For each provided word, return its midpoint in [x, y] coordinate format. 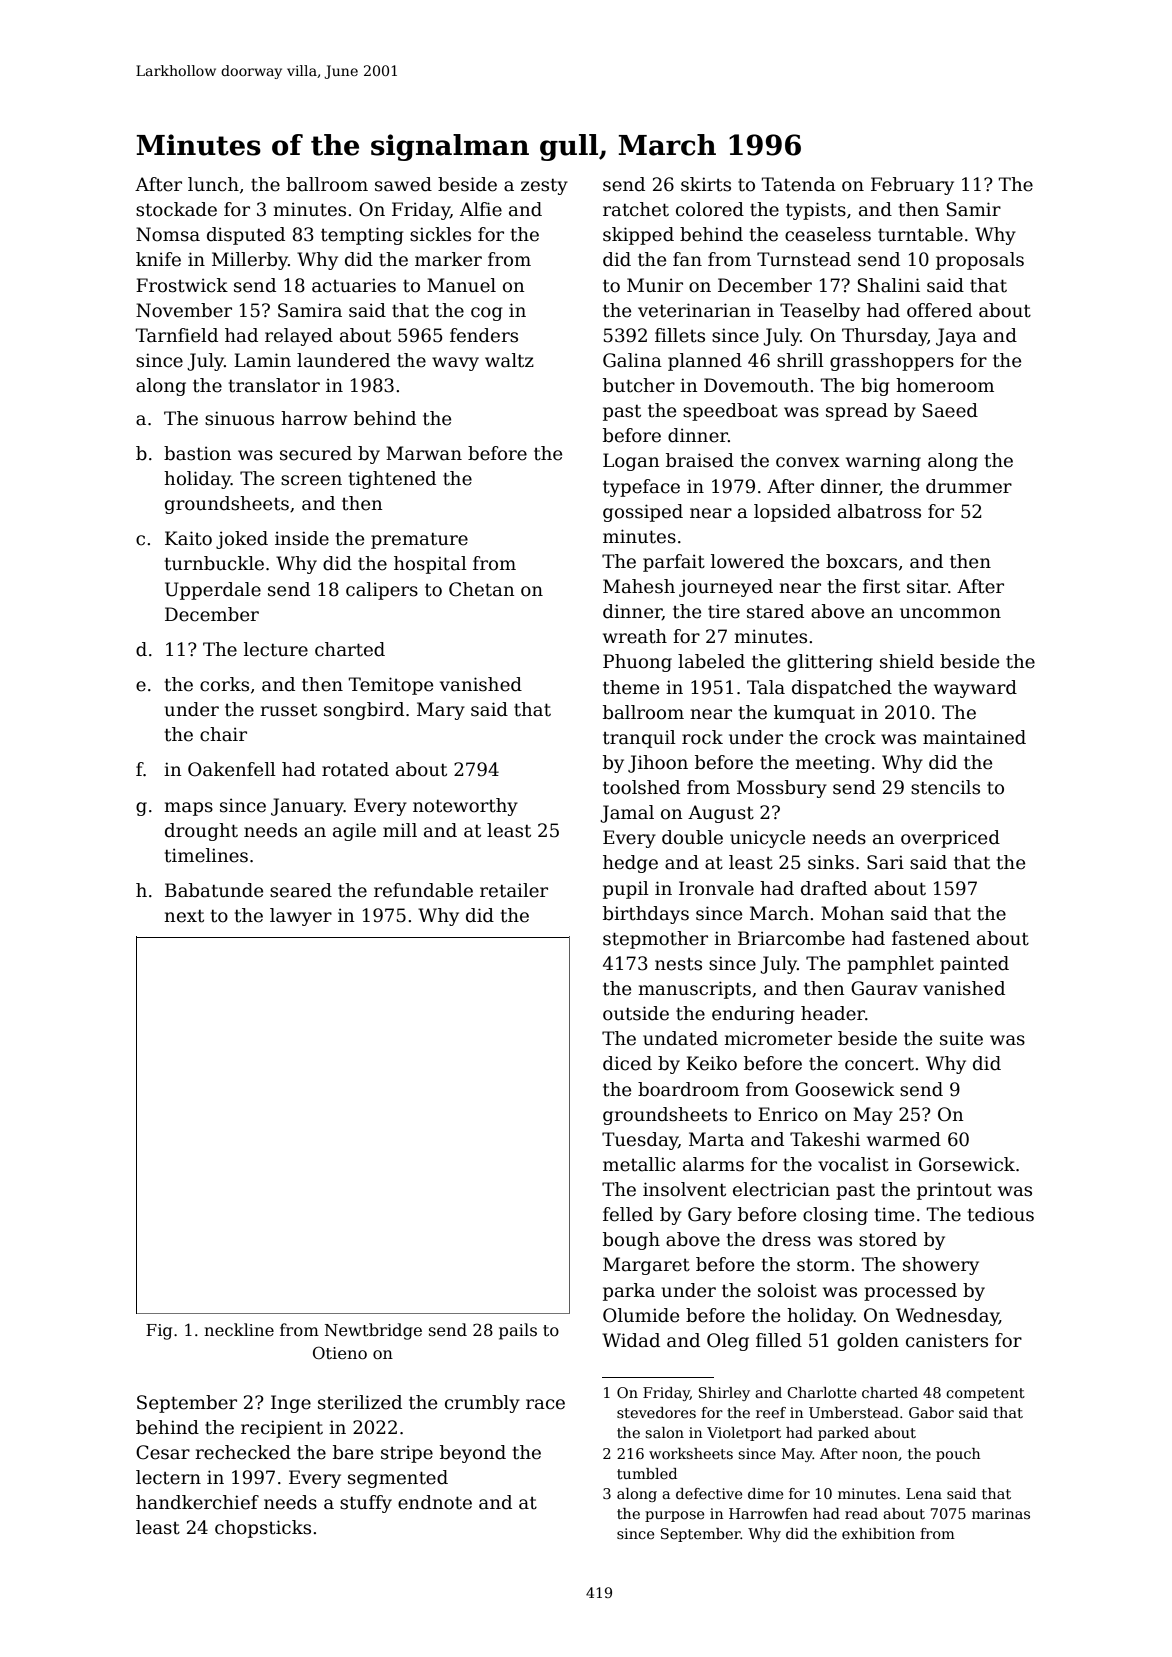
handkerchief [197, 1502]
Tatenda [798, 184]
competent [985, 1394]
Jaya [956, 337]
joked [242, 540]
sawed [403, 184]
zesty [544, 187]
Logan [631, 462]
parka [629, 1292]
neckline [239, 1330]
